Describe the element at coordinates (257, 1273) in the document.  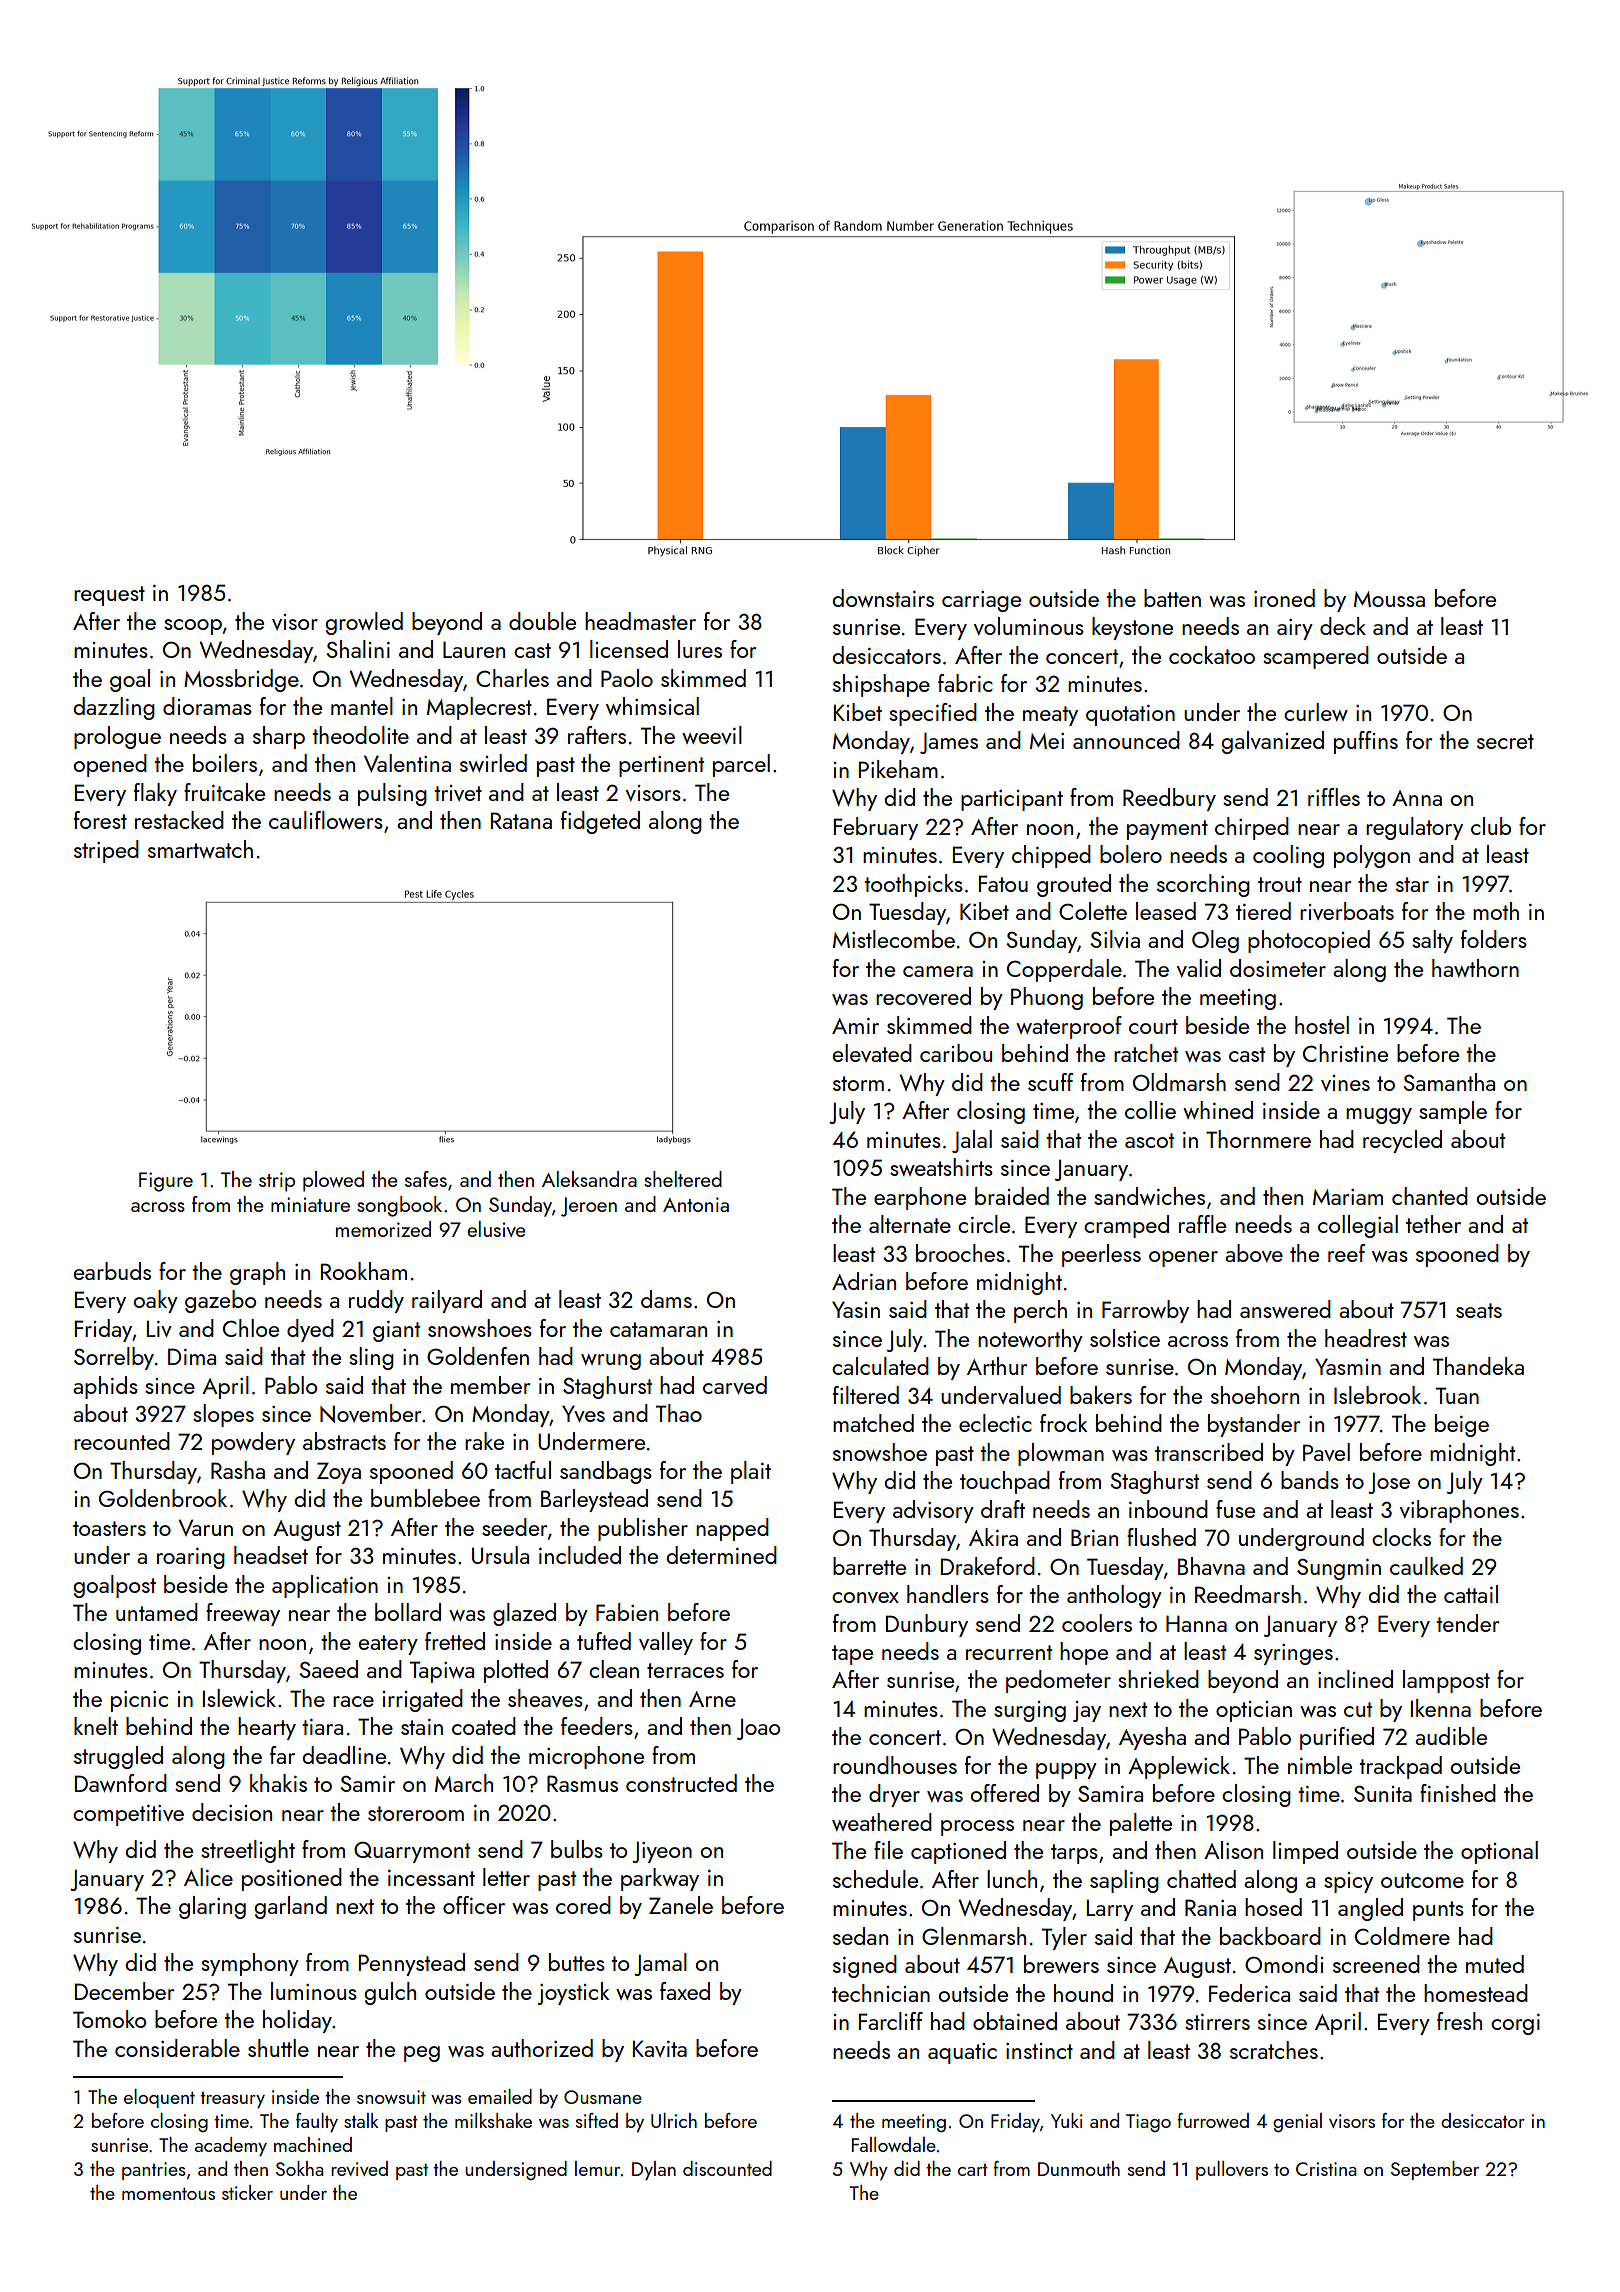
I see `graph` at that location.
